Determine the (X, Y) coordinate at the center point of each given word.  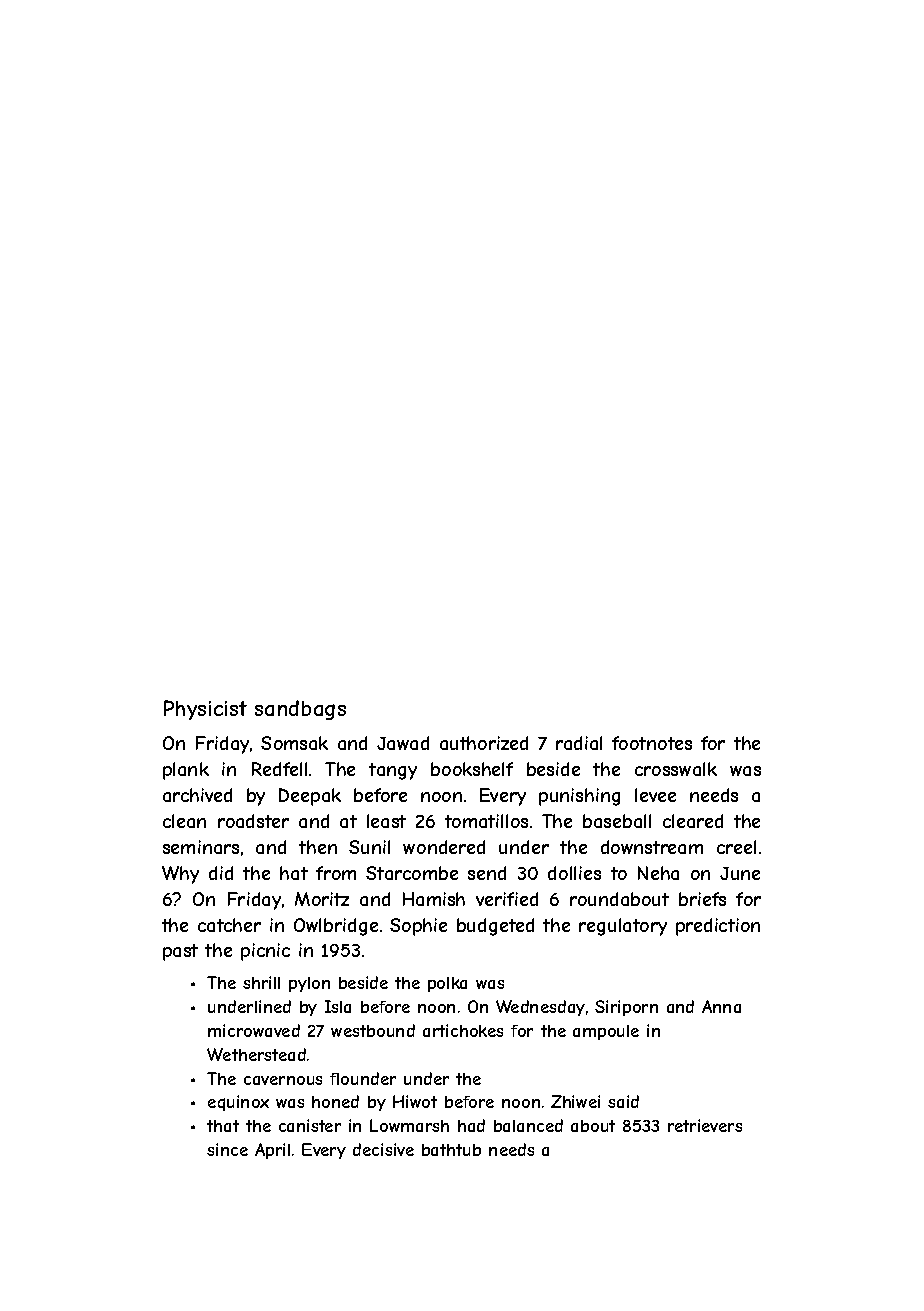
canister (310, 1125)
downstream (652, 847)
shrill (261, 982)
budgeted (495, 927)
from (336, 873)
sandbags (300, 710)
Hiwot (415, 1101)
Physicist (205, 710)
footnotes (652, 743)
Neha (658, 873)
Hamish (434, 899)
